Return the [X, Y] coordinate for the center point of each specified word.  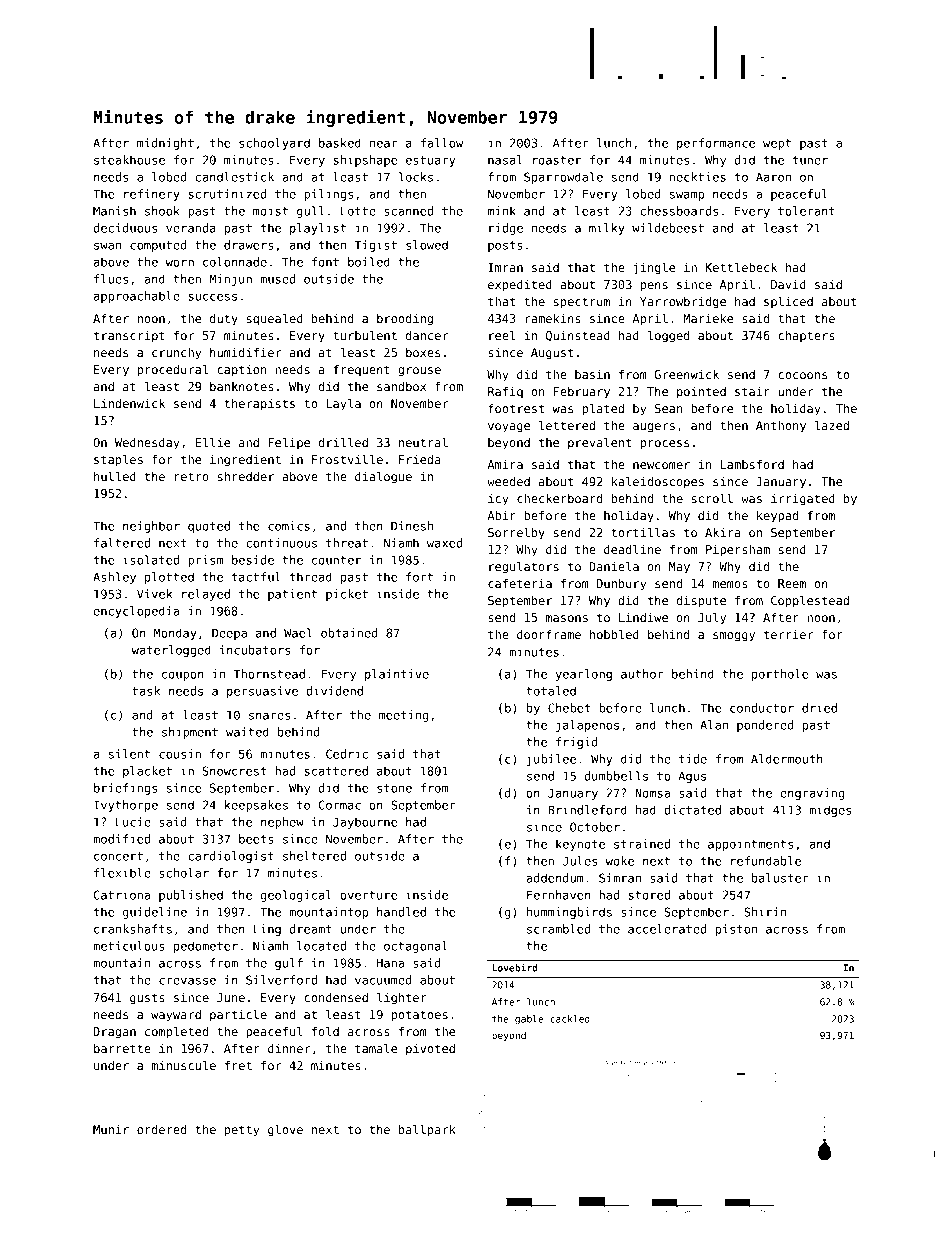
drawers [249, 245]
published [191, 896]
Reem [792, 583]
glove [285, 1130]
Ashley [114, 578]
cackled [570, 1019]
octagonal [416, 947]
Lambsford [752, 464]
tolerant [806, 211]
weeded [508, 481]
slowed [427, 245]
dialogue [383, 477]
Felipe [289, 443]
